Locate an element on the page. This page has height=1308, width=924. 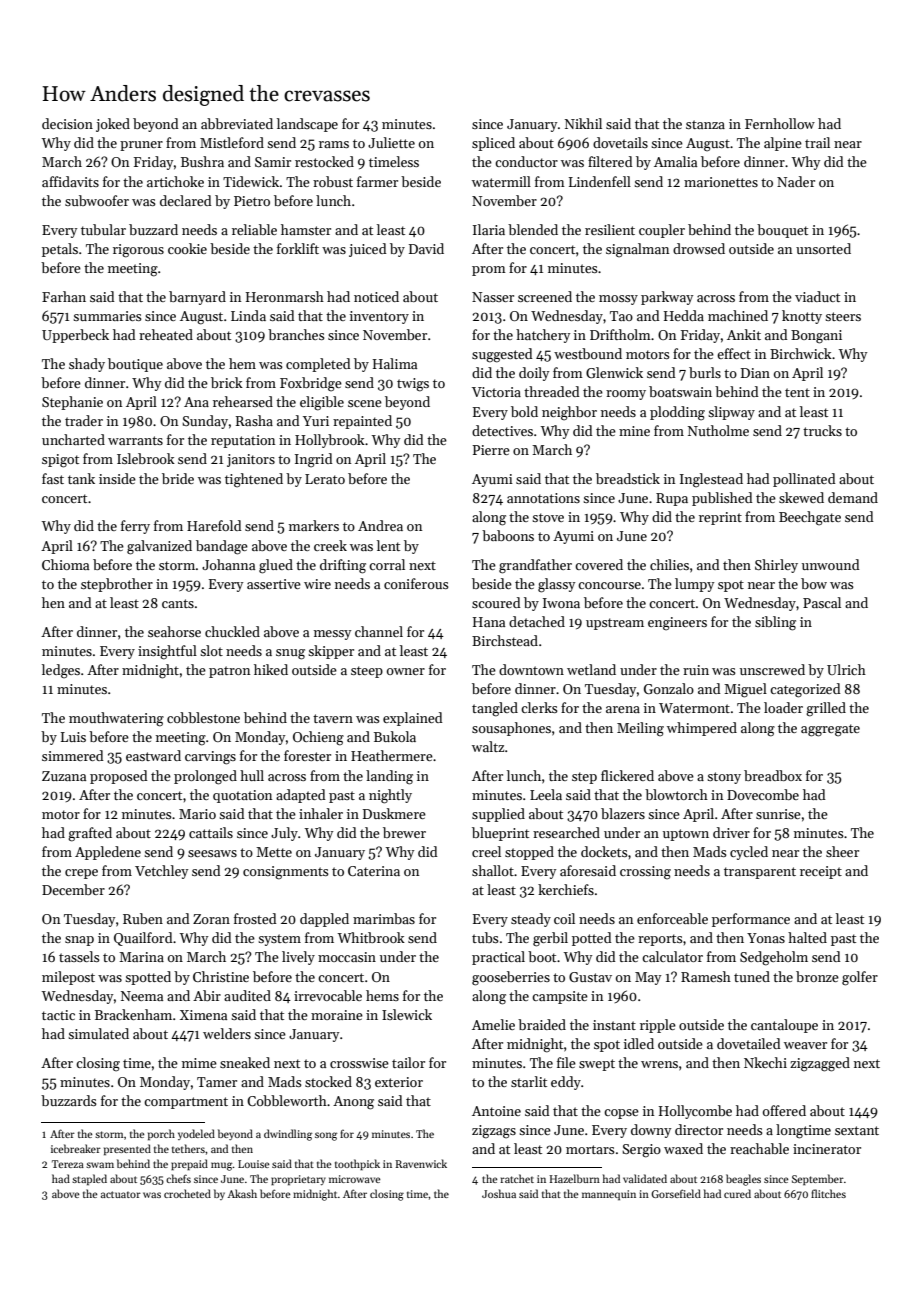
ledges is located at coordinates (61, 671).
